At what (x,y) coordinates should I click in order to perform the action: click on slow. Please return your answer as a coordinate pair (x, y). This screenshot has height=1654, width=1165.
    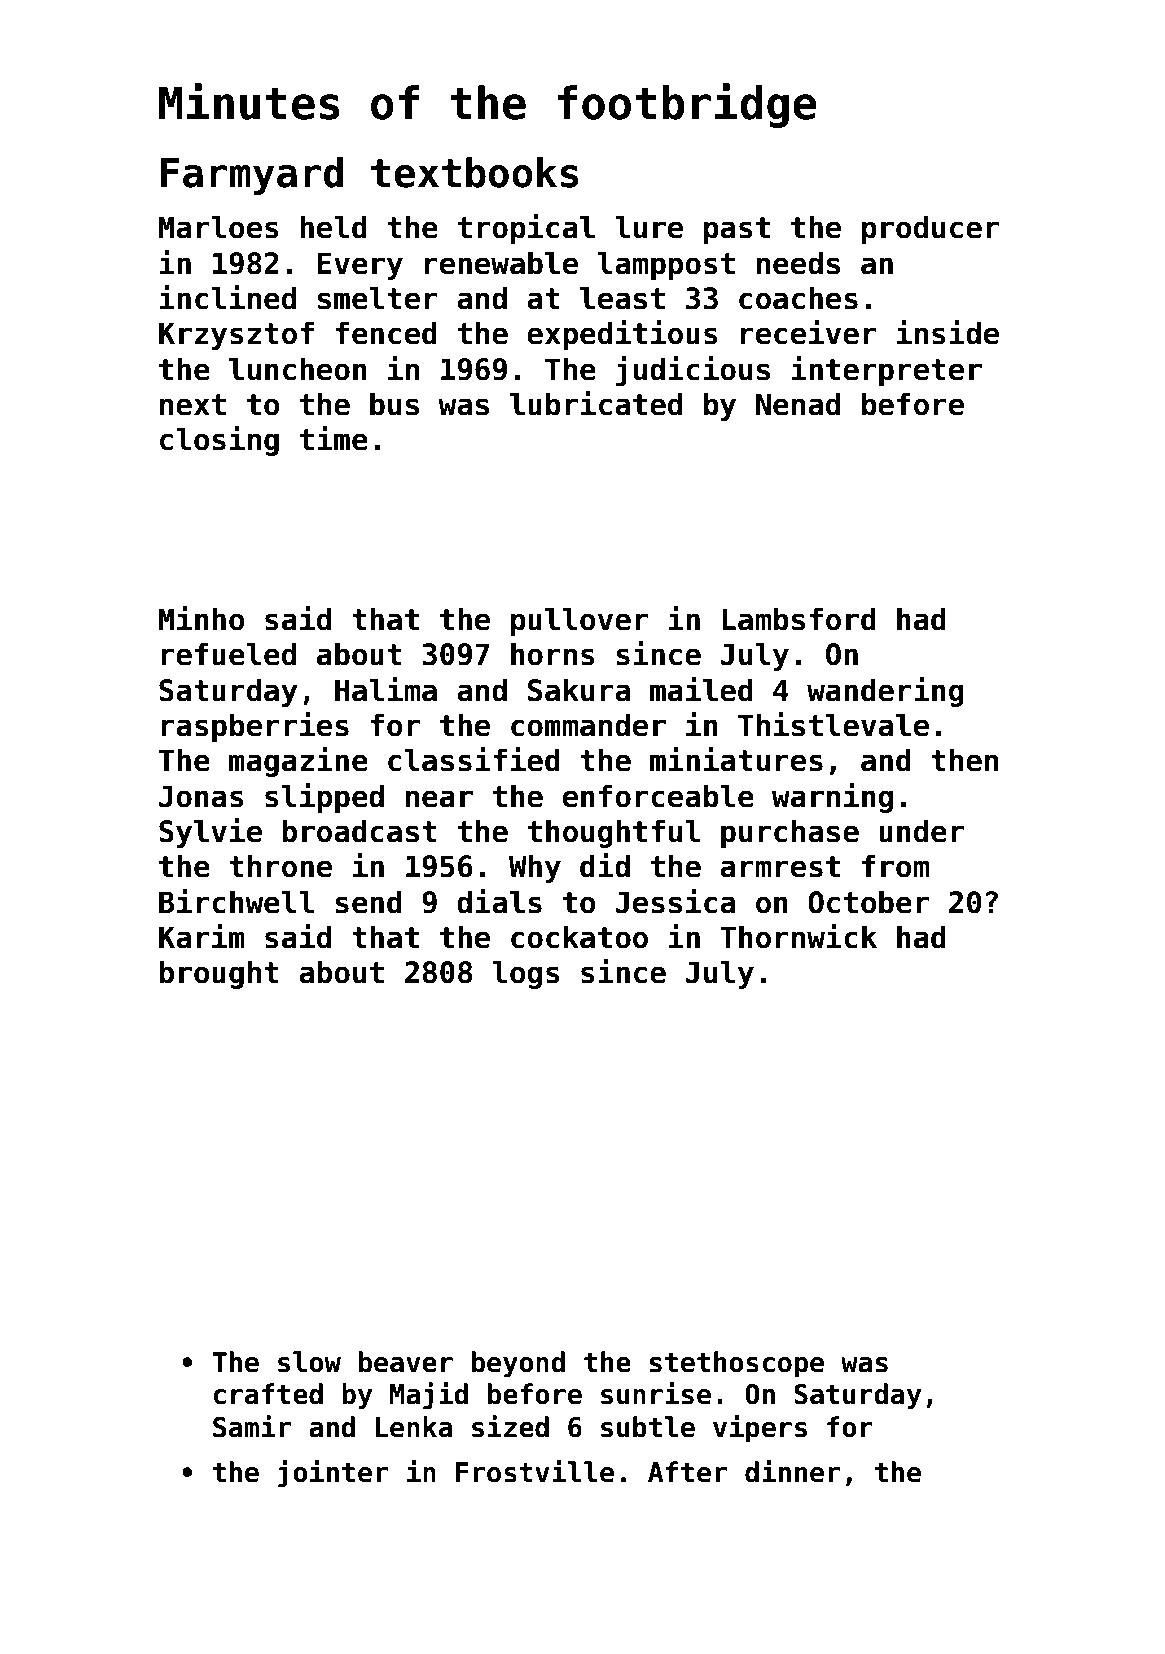
    Looking at the image, I should click on (309, 1362).
